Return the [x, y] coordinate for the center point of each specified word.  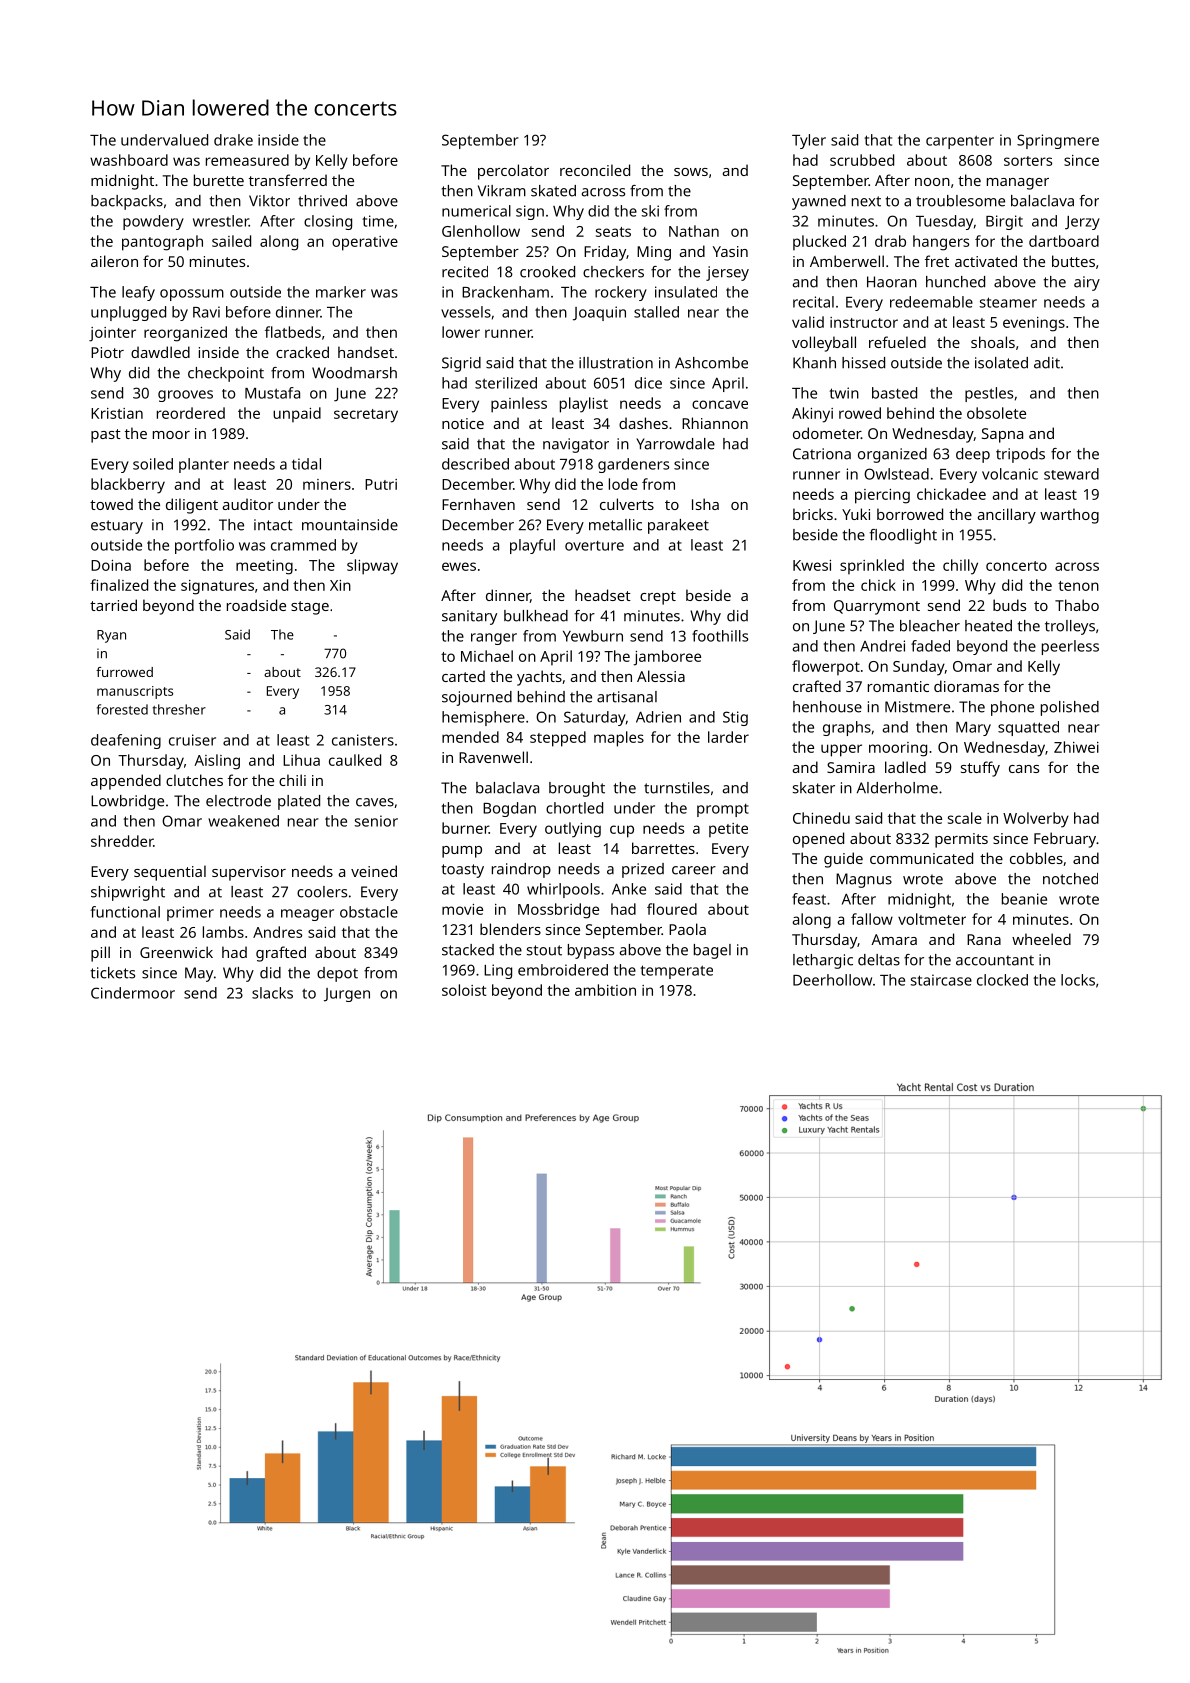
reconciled [595, 170]
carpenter [960, 142]
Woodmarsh [354, 373]
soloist [464, 990]
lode [623, 484]
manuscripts [135, 692]
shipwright [128, 893]
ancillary [1007, 516]
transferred [288, 180]
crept [658, 598]
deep [973, 455]
